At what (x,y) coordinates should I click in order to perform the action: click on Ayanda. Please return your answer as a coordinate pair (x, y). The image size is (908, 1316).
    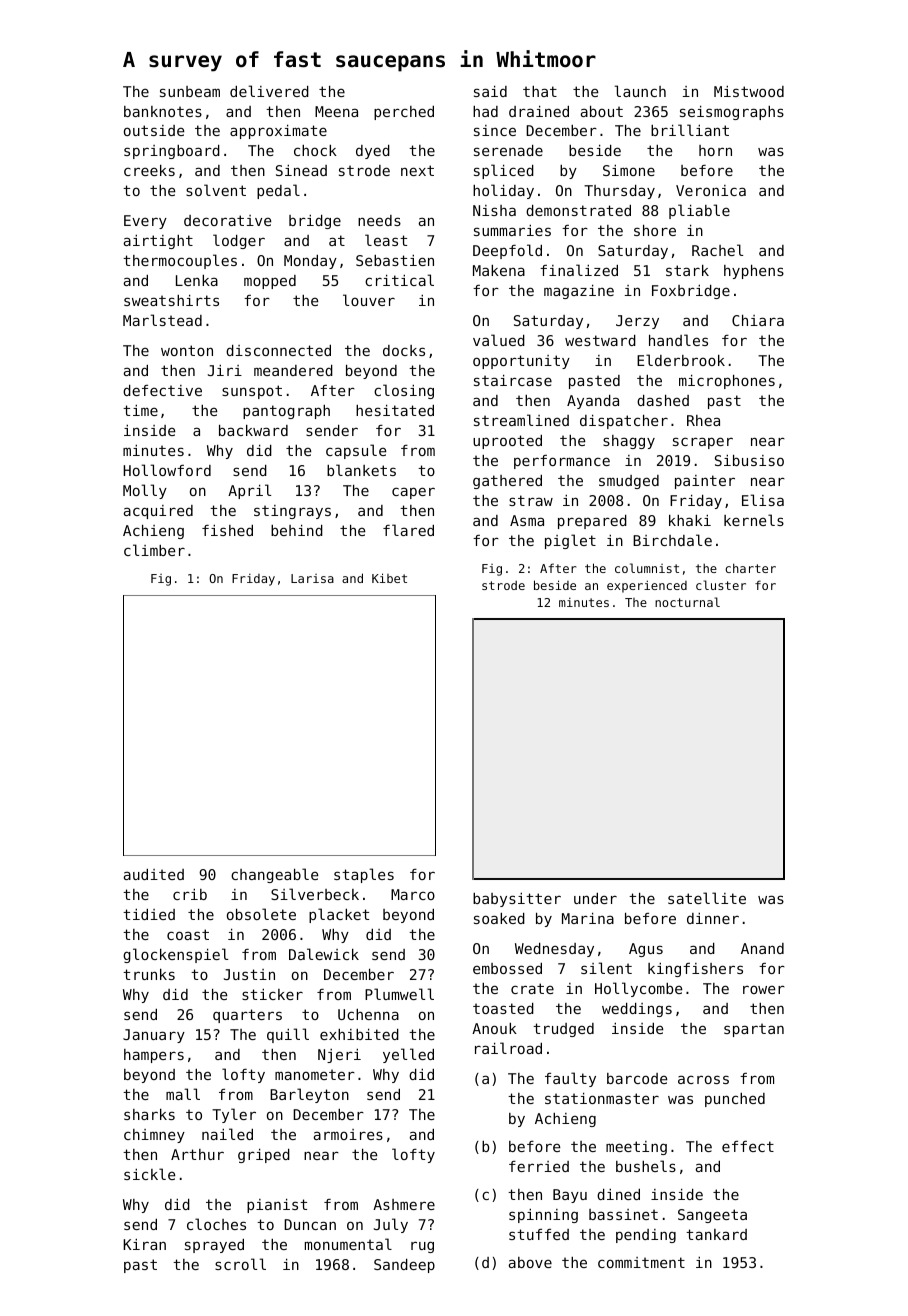
    Looking at the image, I should click on (593, 402).
